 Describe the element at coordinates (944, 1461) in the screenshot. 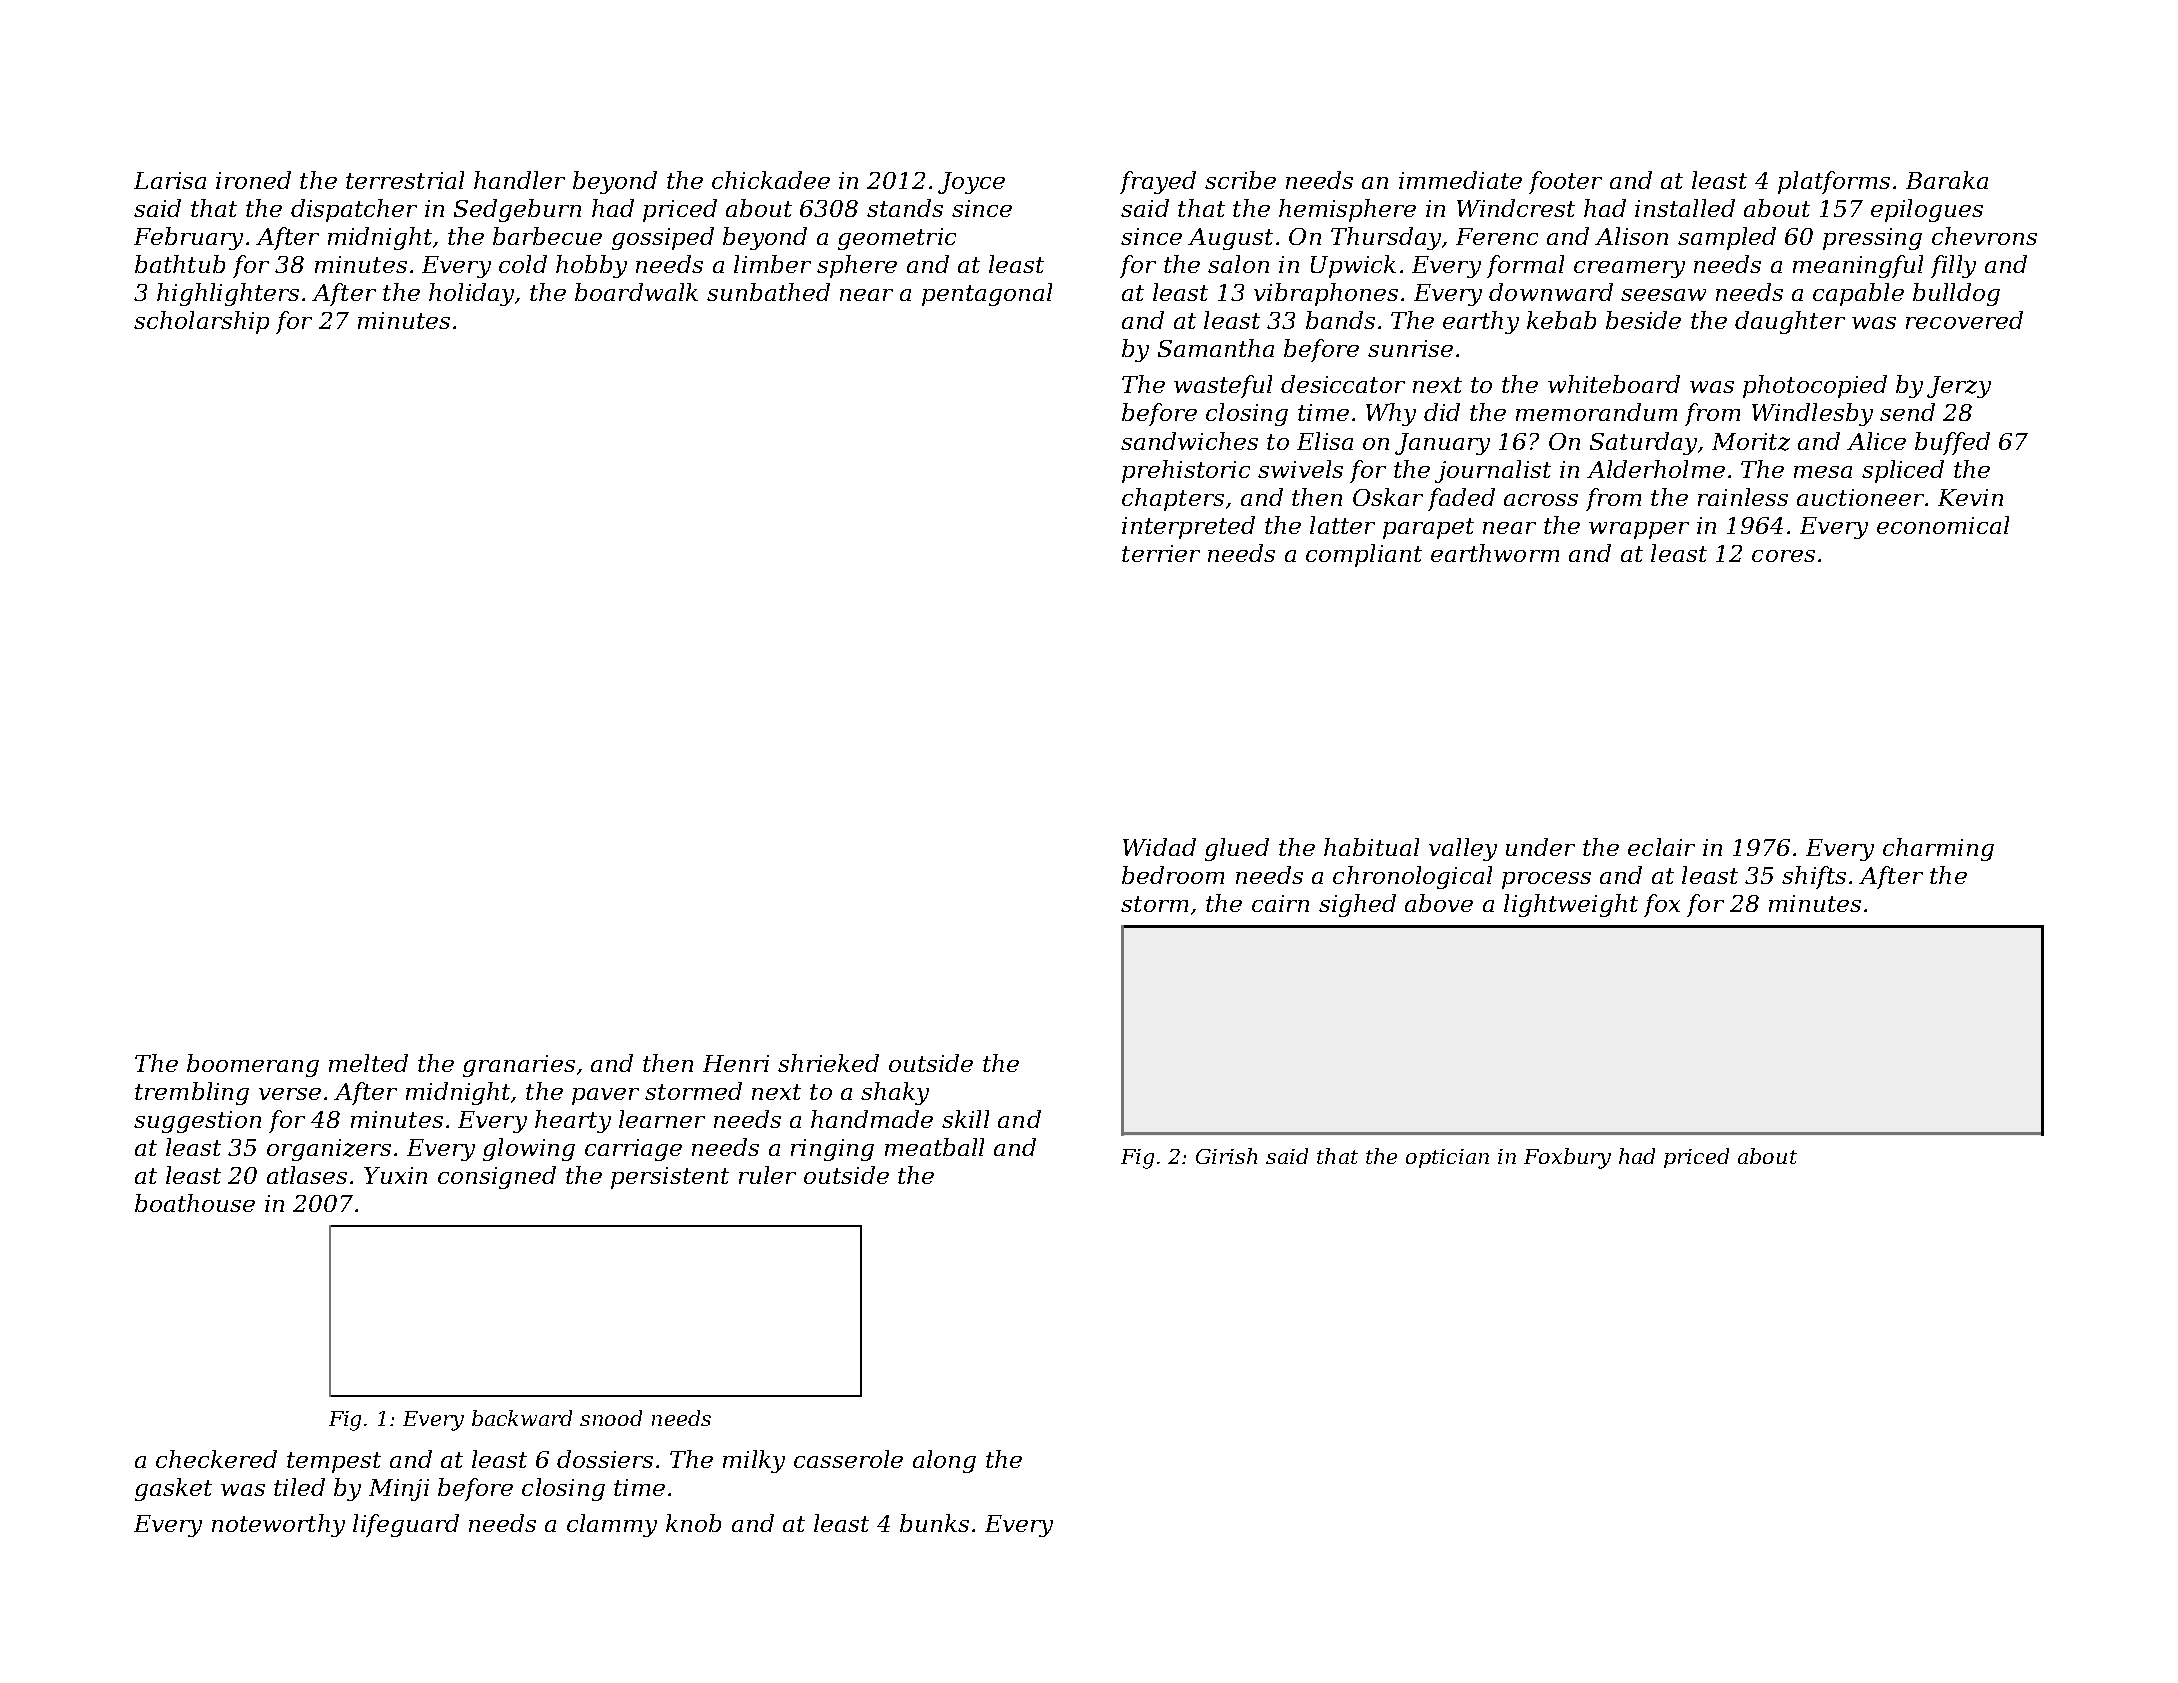

I see `along` at that location.
